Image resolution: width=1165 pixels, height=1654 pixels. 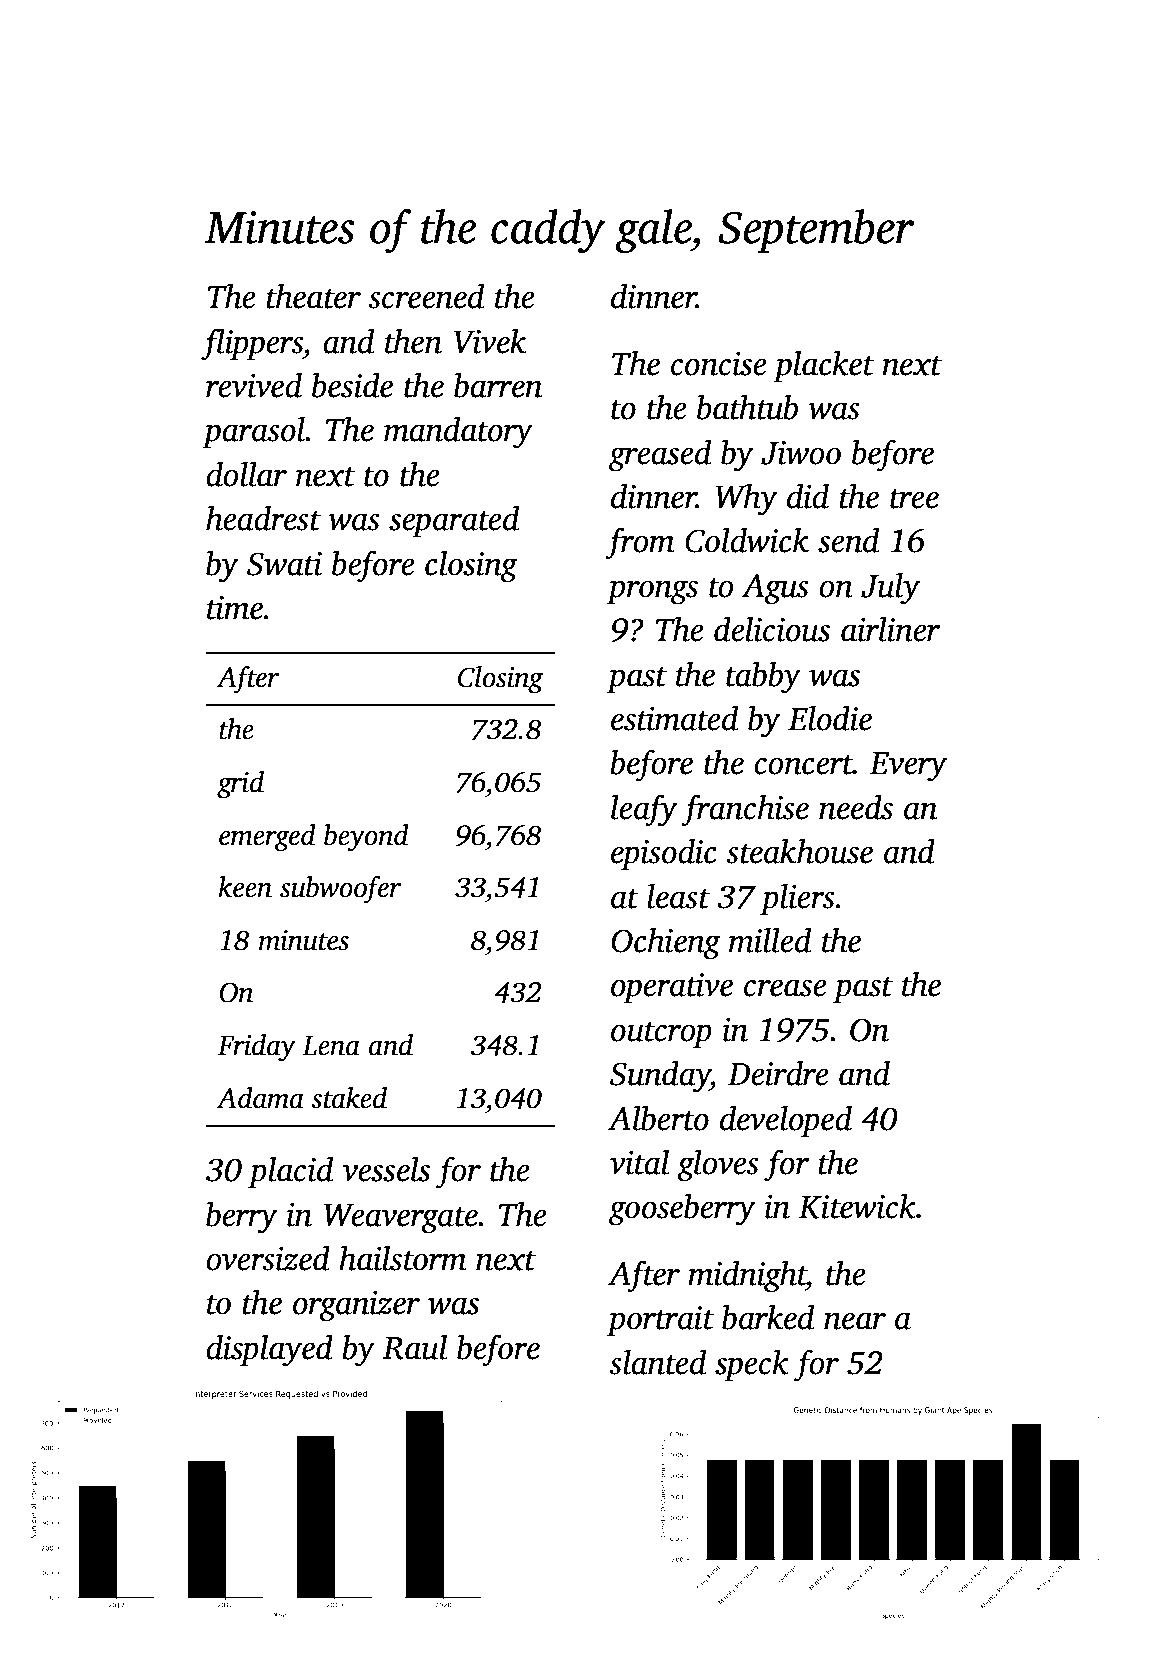 I want to click on tree, so click(x=914, y=499).
